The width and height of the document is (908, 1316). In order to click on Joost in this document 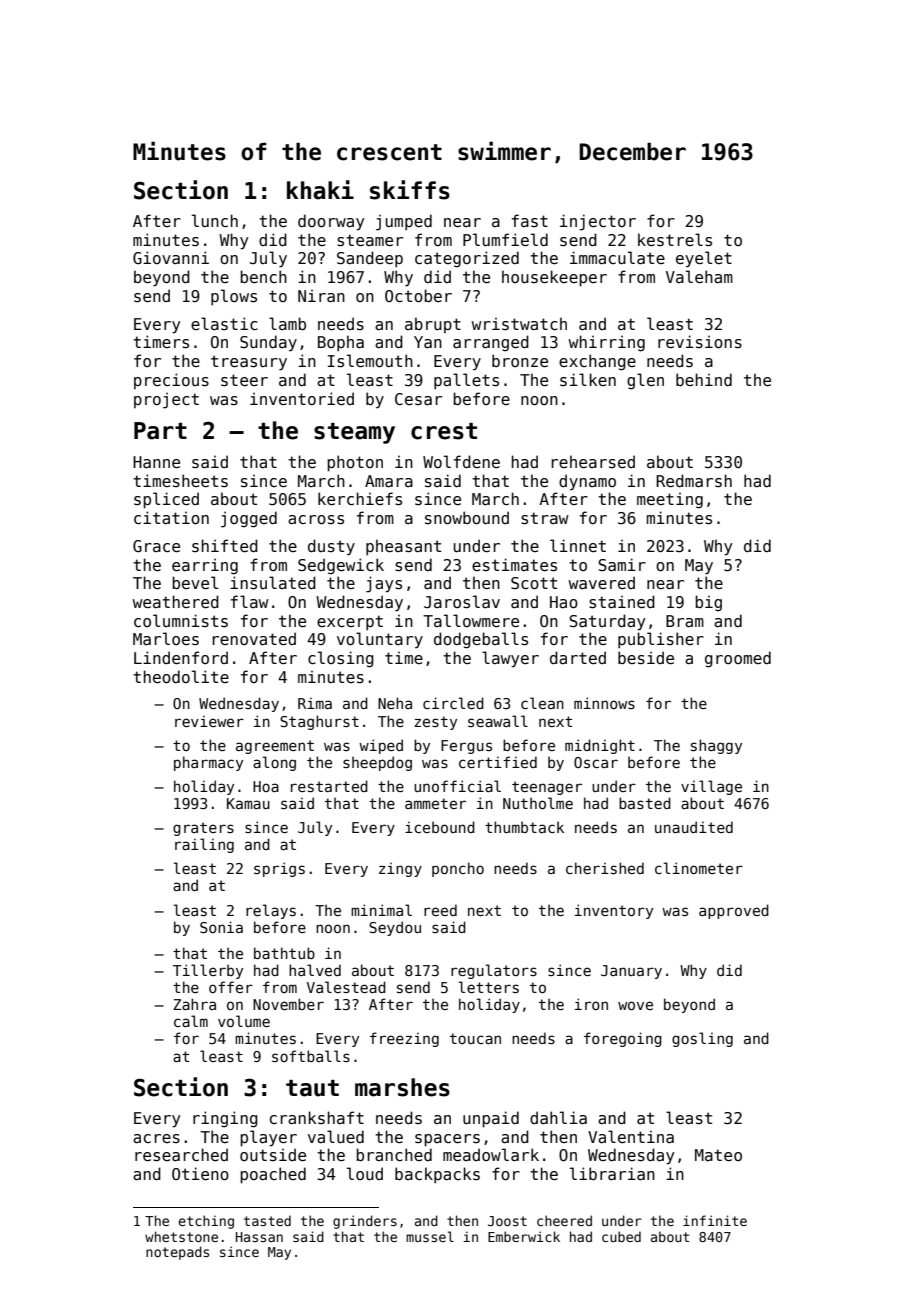, I will do `click(507, 1221)`.
